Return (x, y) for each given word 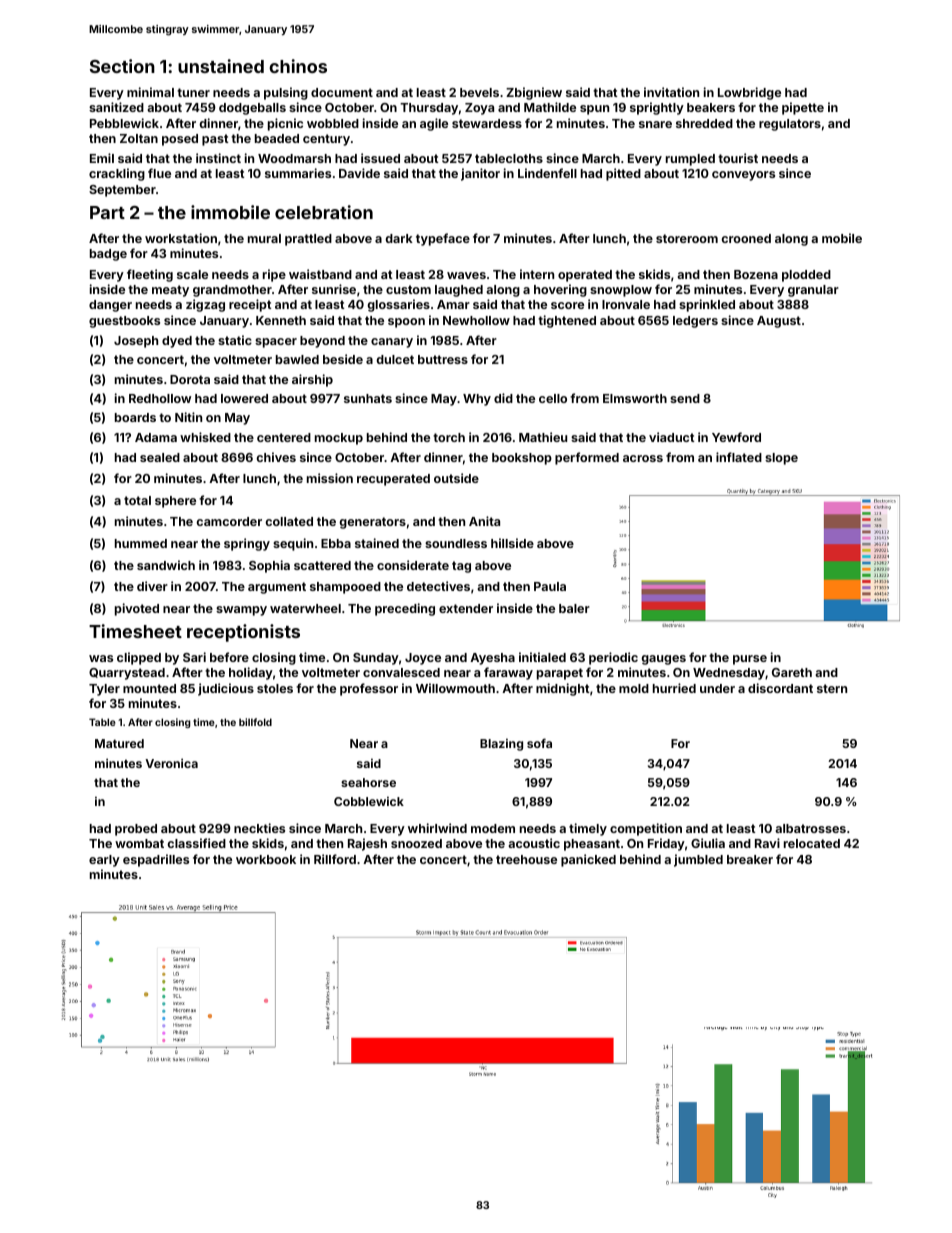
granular (813, 291)
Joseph (136, 342)
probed (136, 830)
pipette (803, 108)
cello (553, 398)
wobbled (333, 123)
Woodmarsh (294, 158)
